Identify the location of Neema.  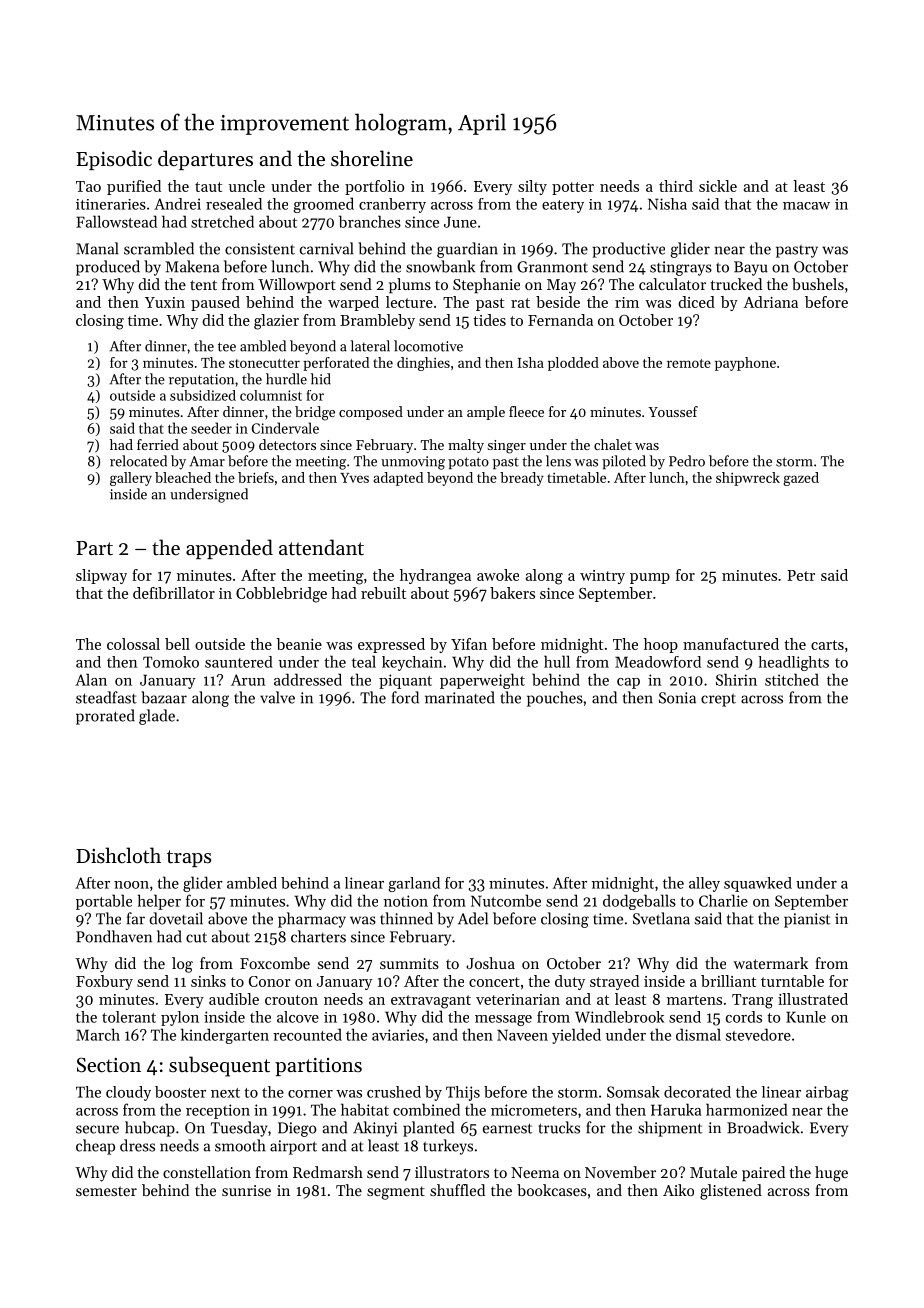
(535, 1172).
